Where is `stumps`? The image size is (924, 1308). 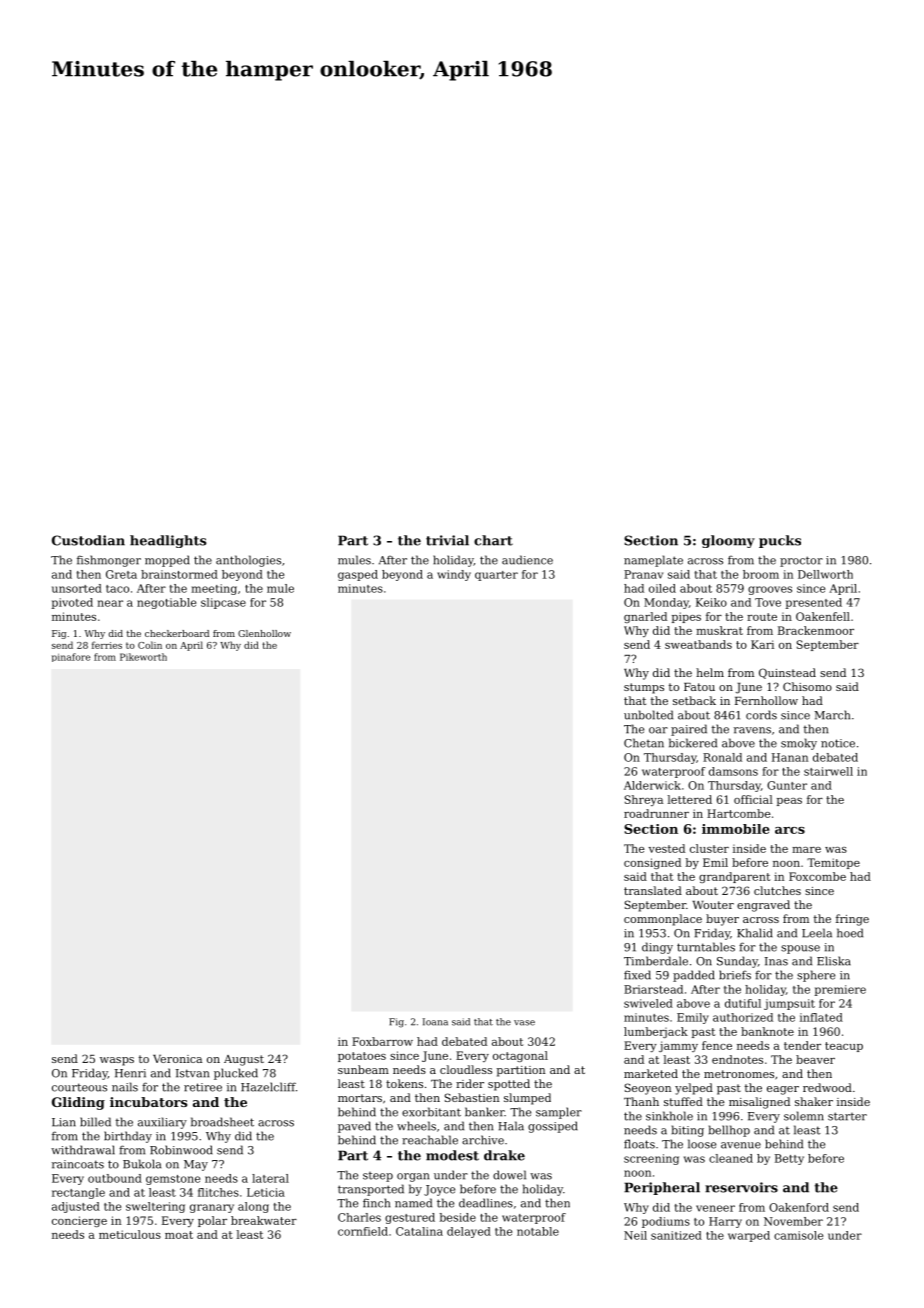 stumps is located at coordinates (644, 688).
